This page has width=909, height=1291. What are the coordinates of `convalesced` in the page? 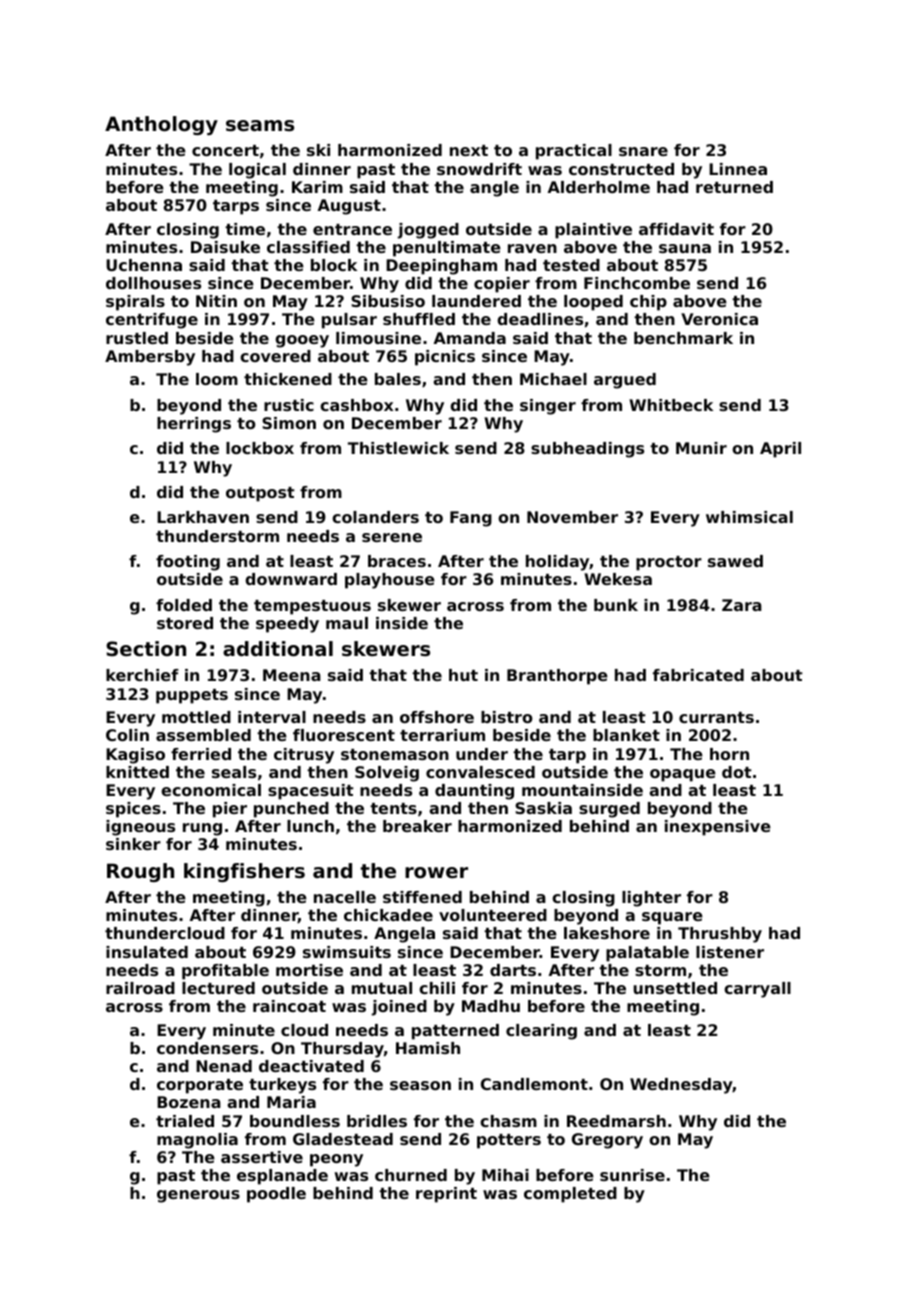 It's located at (480, 772).
